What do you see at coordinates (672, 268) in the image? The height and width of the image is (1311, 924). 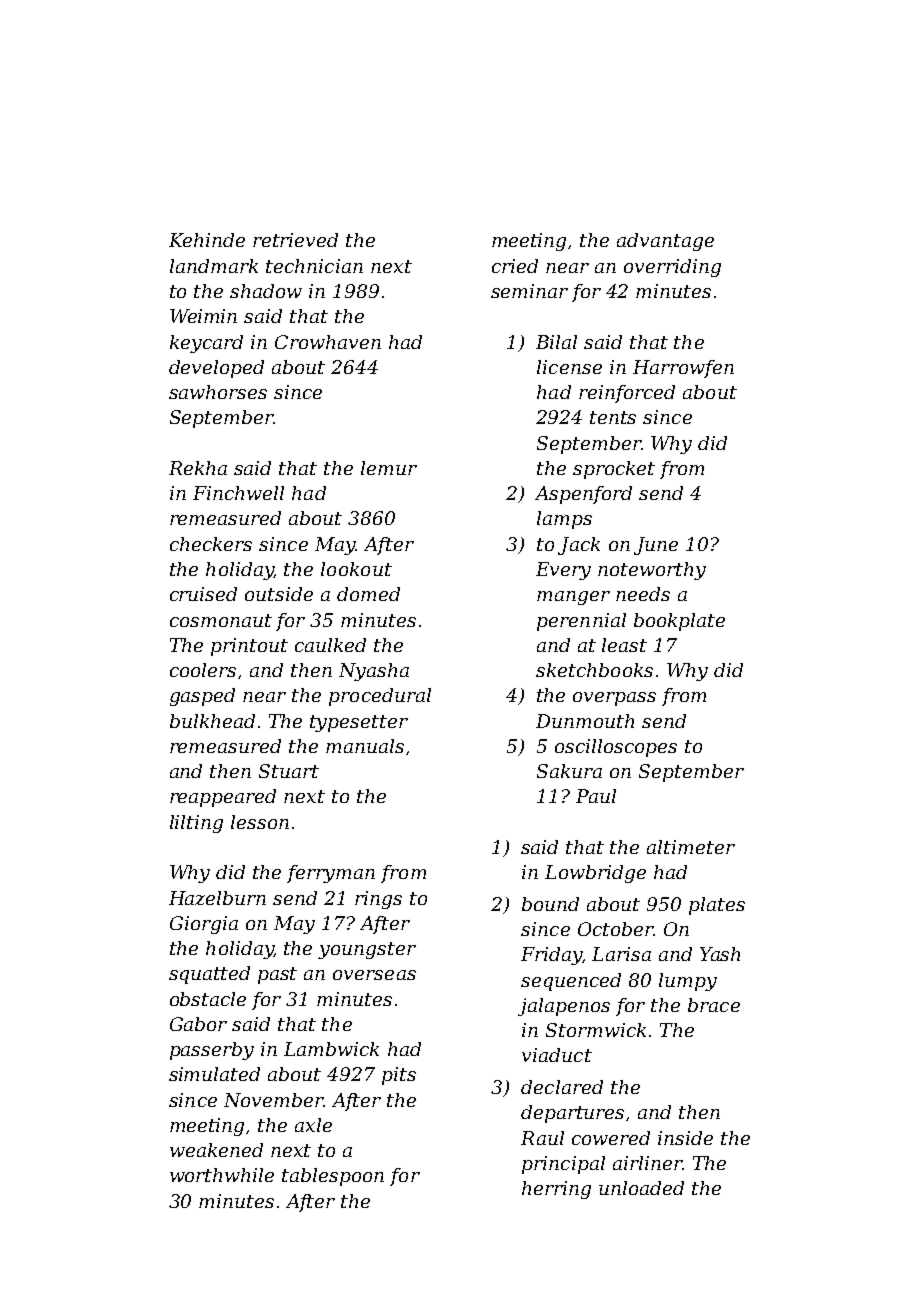 I see `overriding` at bounding box center [672, 268].
